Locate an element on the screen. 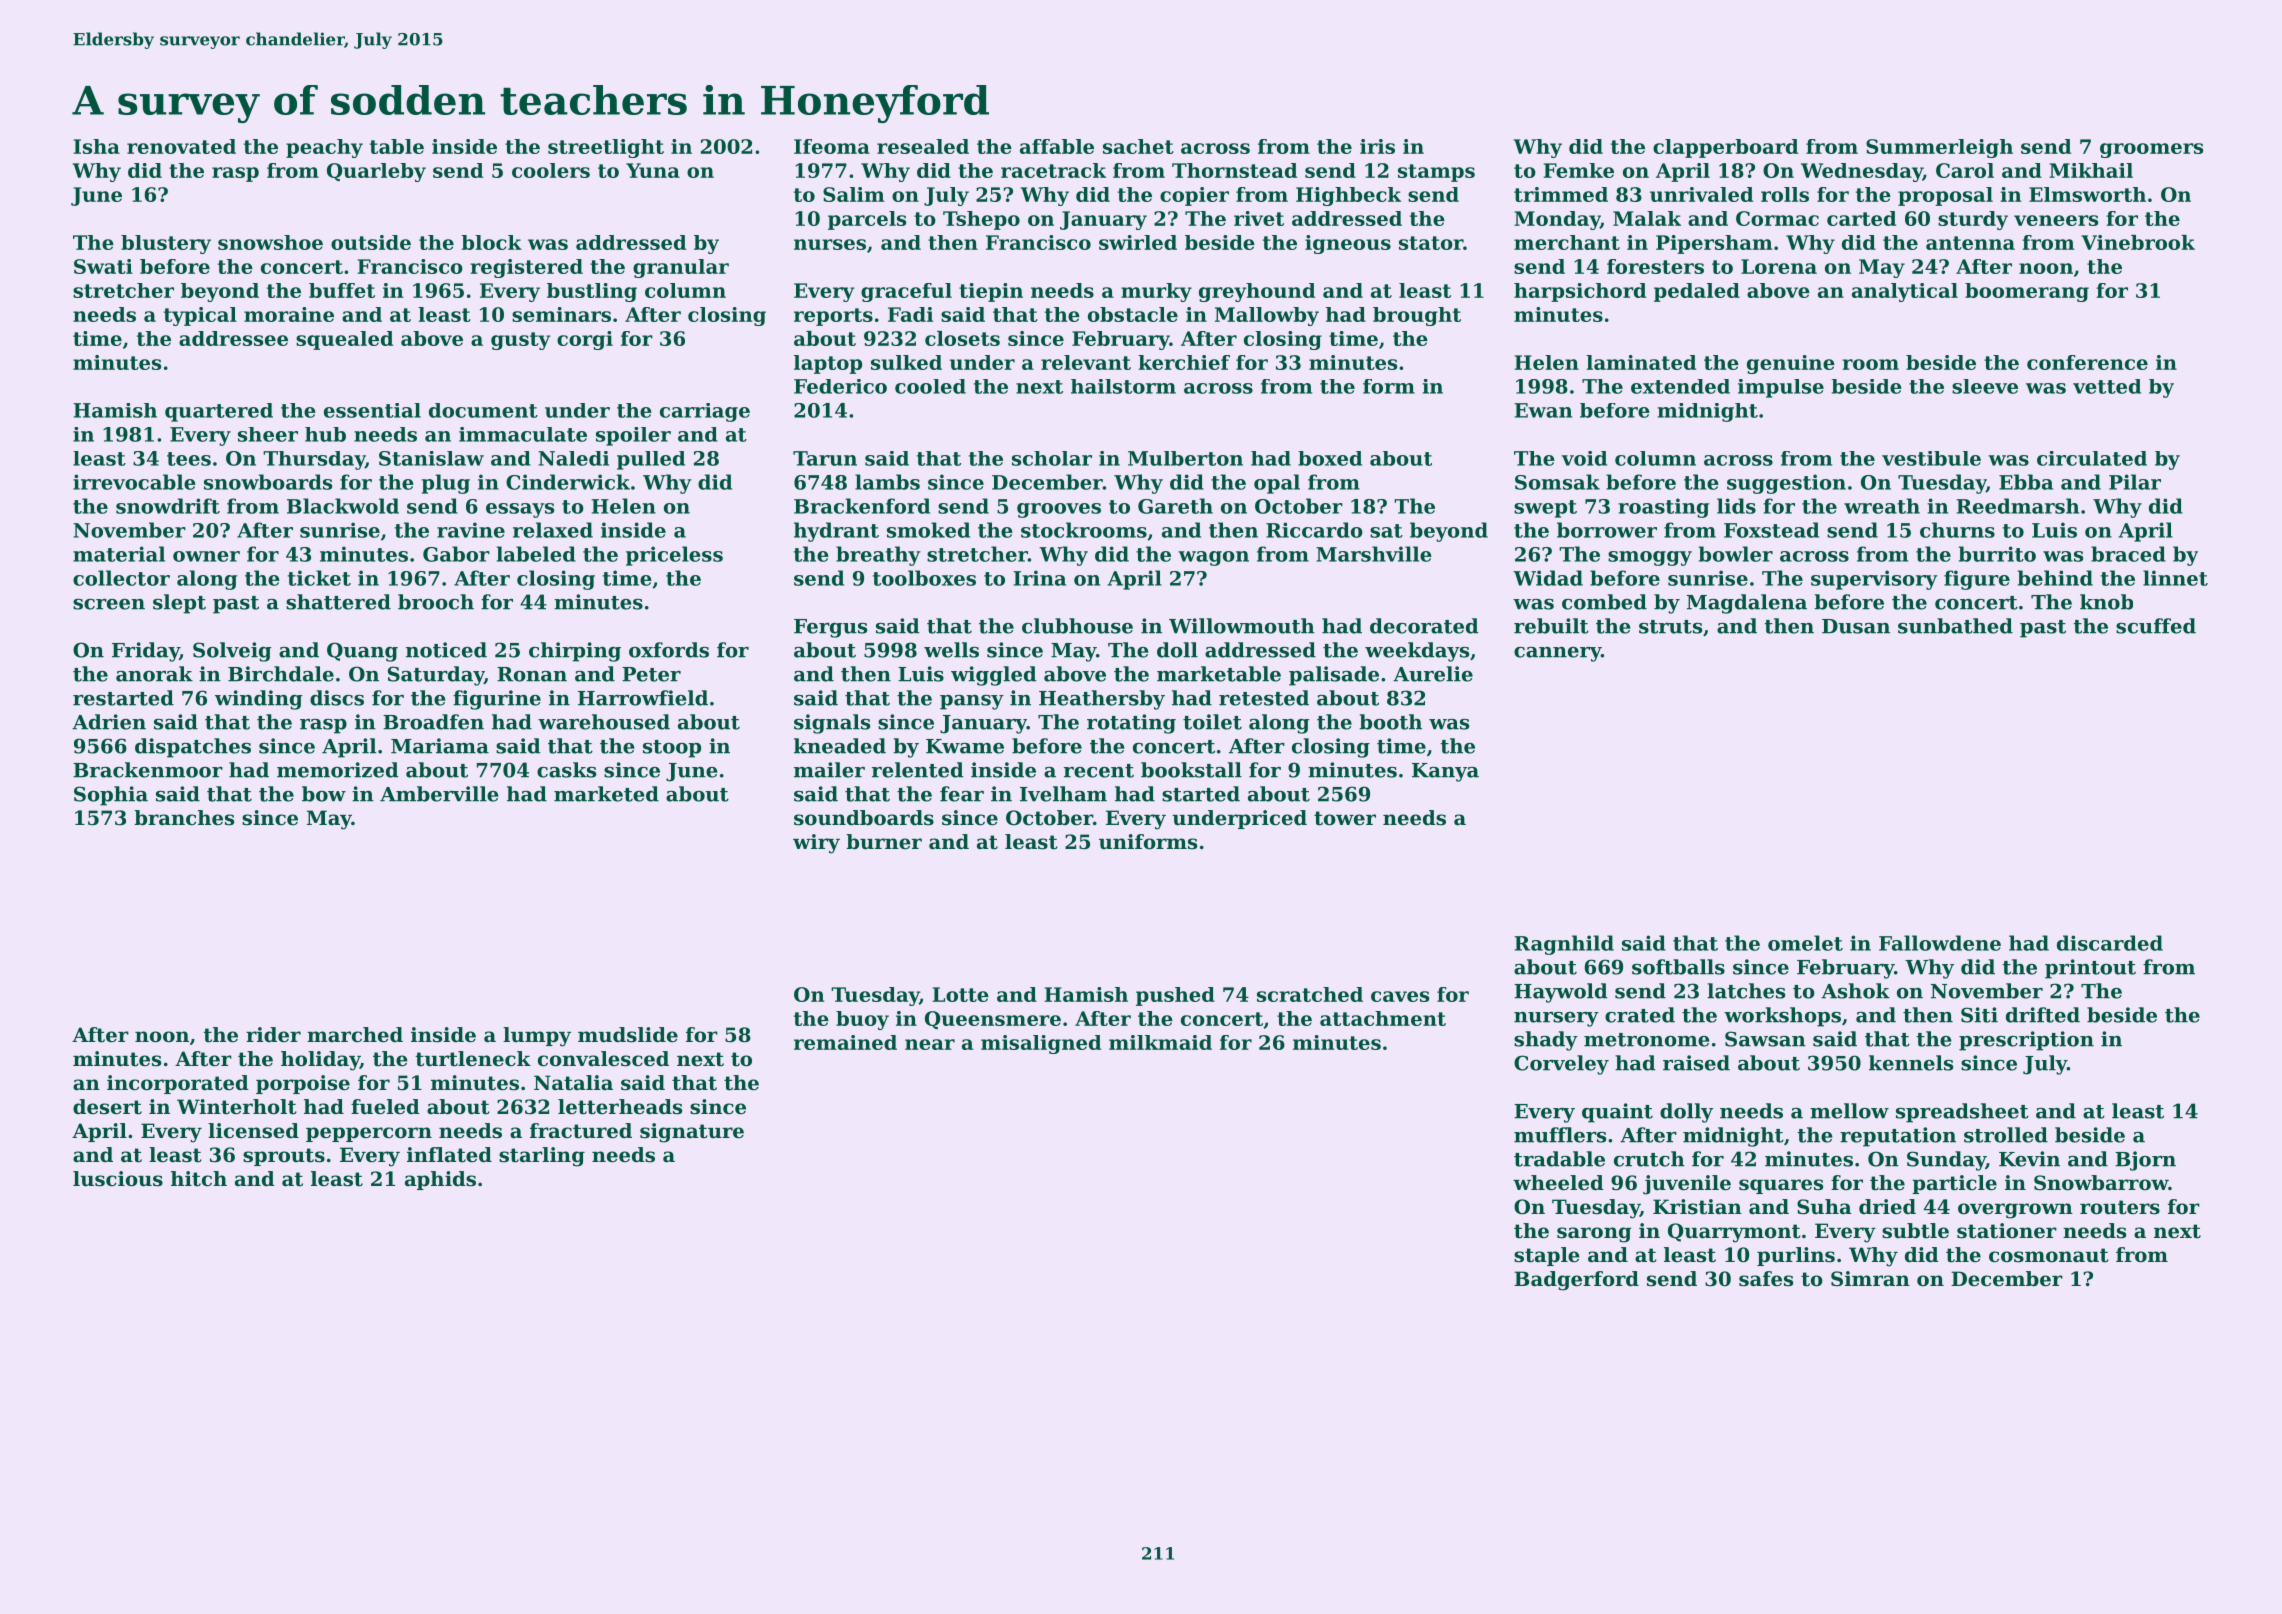 This screenshot has width=2282, height=1614. Sunday is located at coordinates (1946, 1161).
